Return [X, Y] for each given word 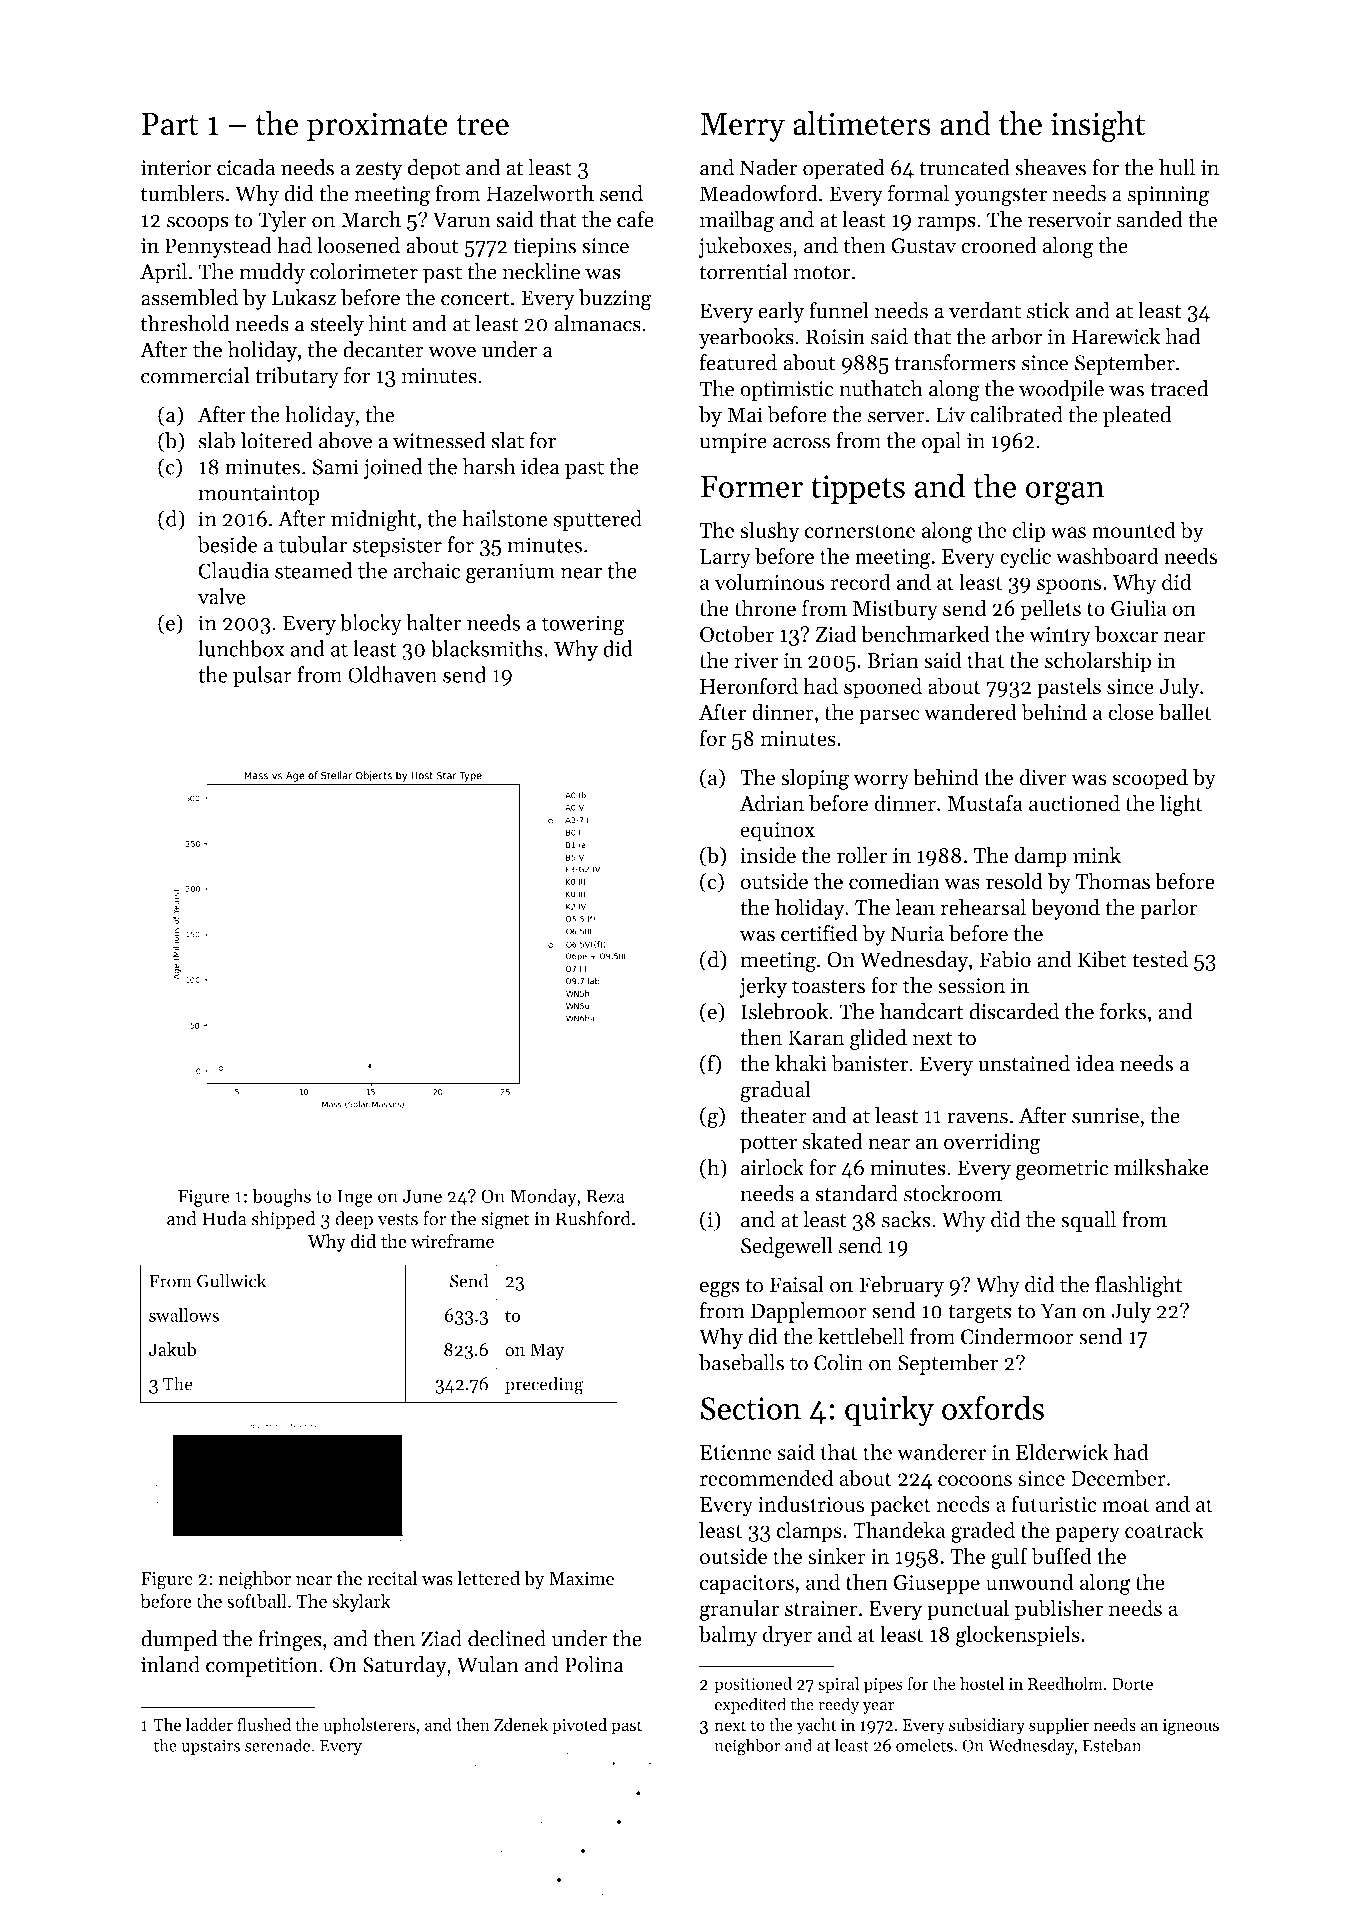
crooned [999, 245]
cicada [246, 167]
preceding [544, 1385]
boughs [281, 1197]
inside [768, 855]
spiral [838, 1685]
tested [1160, 959]
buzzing [615, 300]
